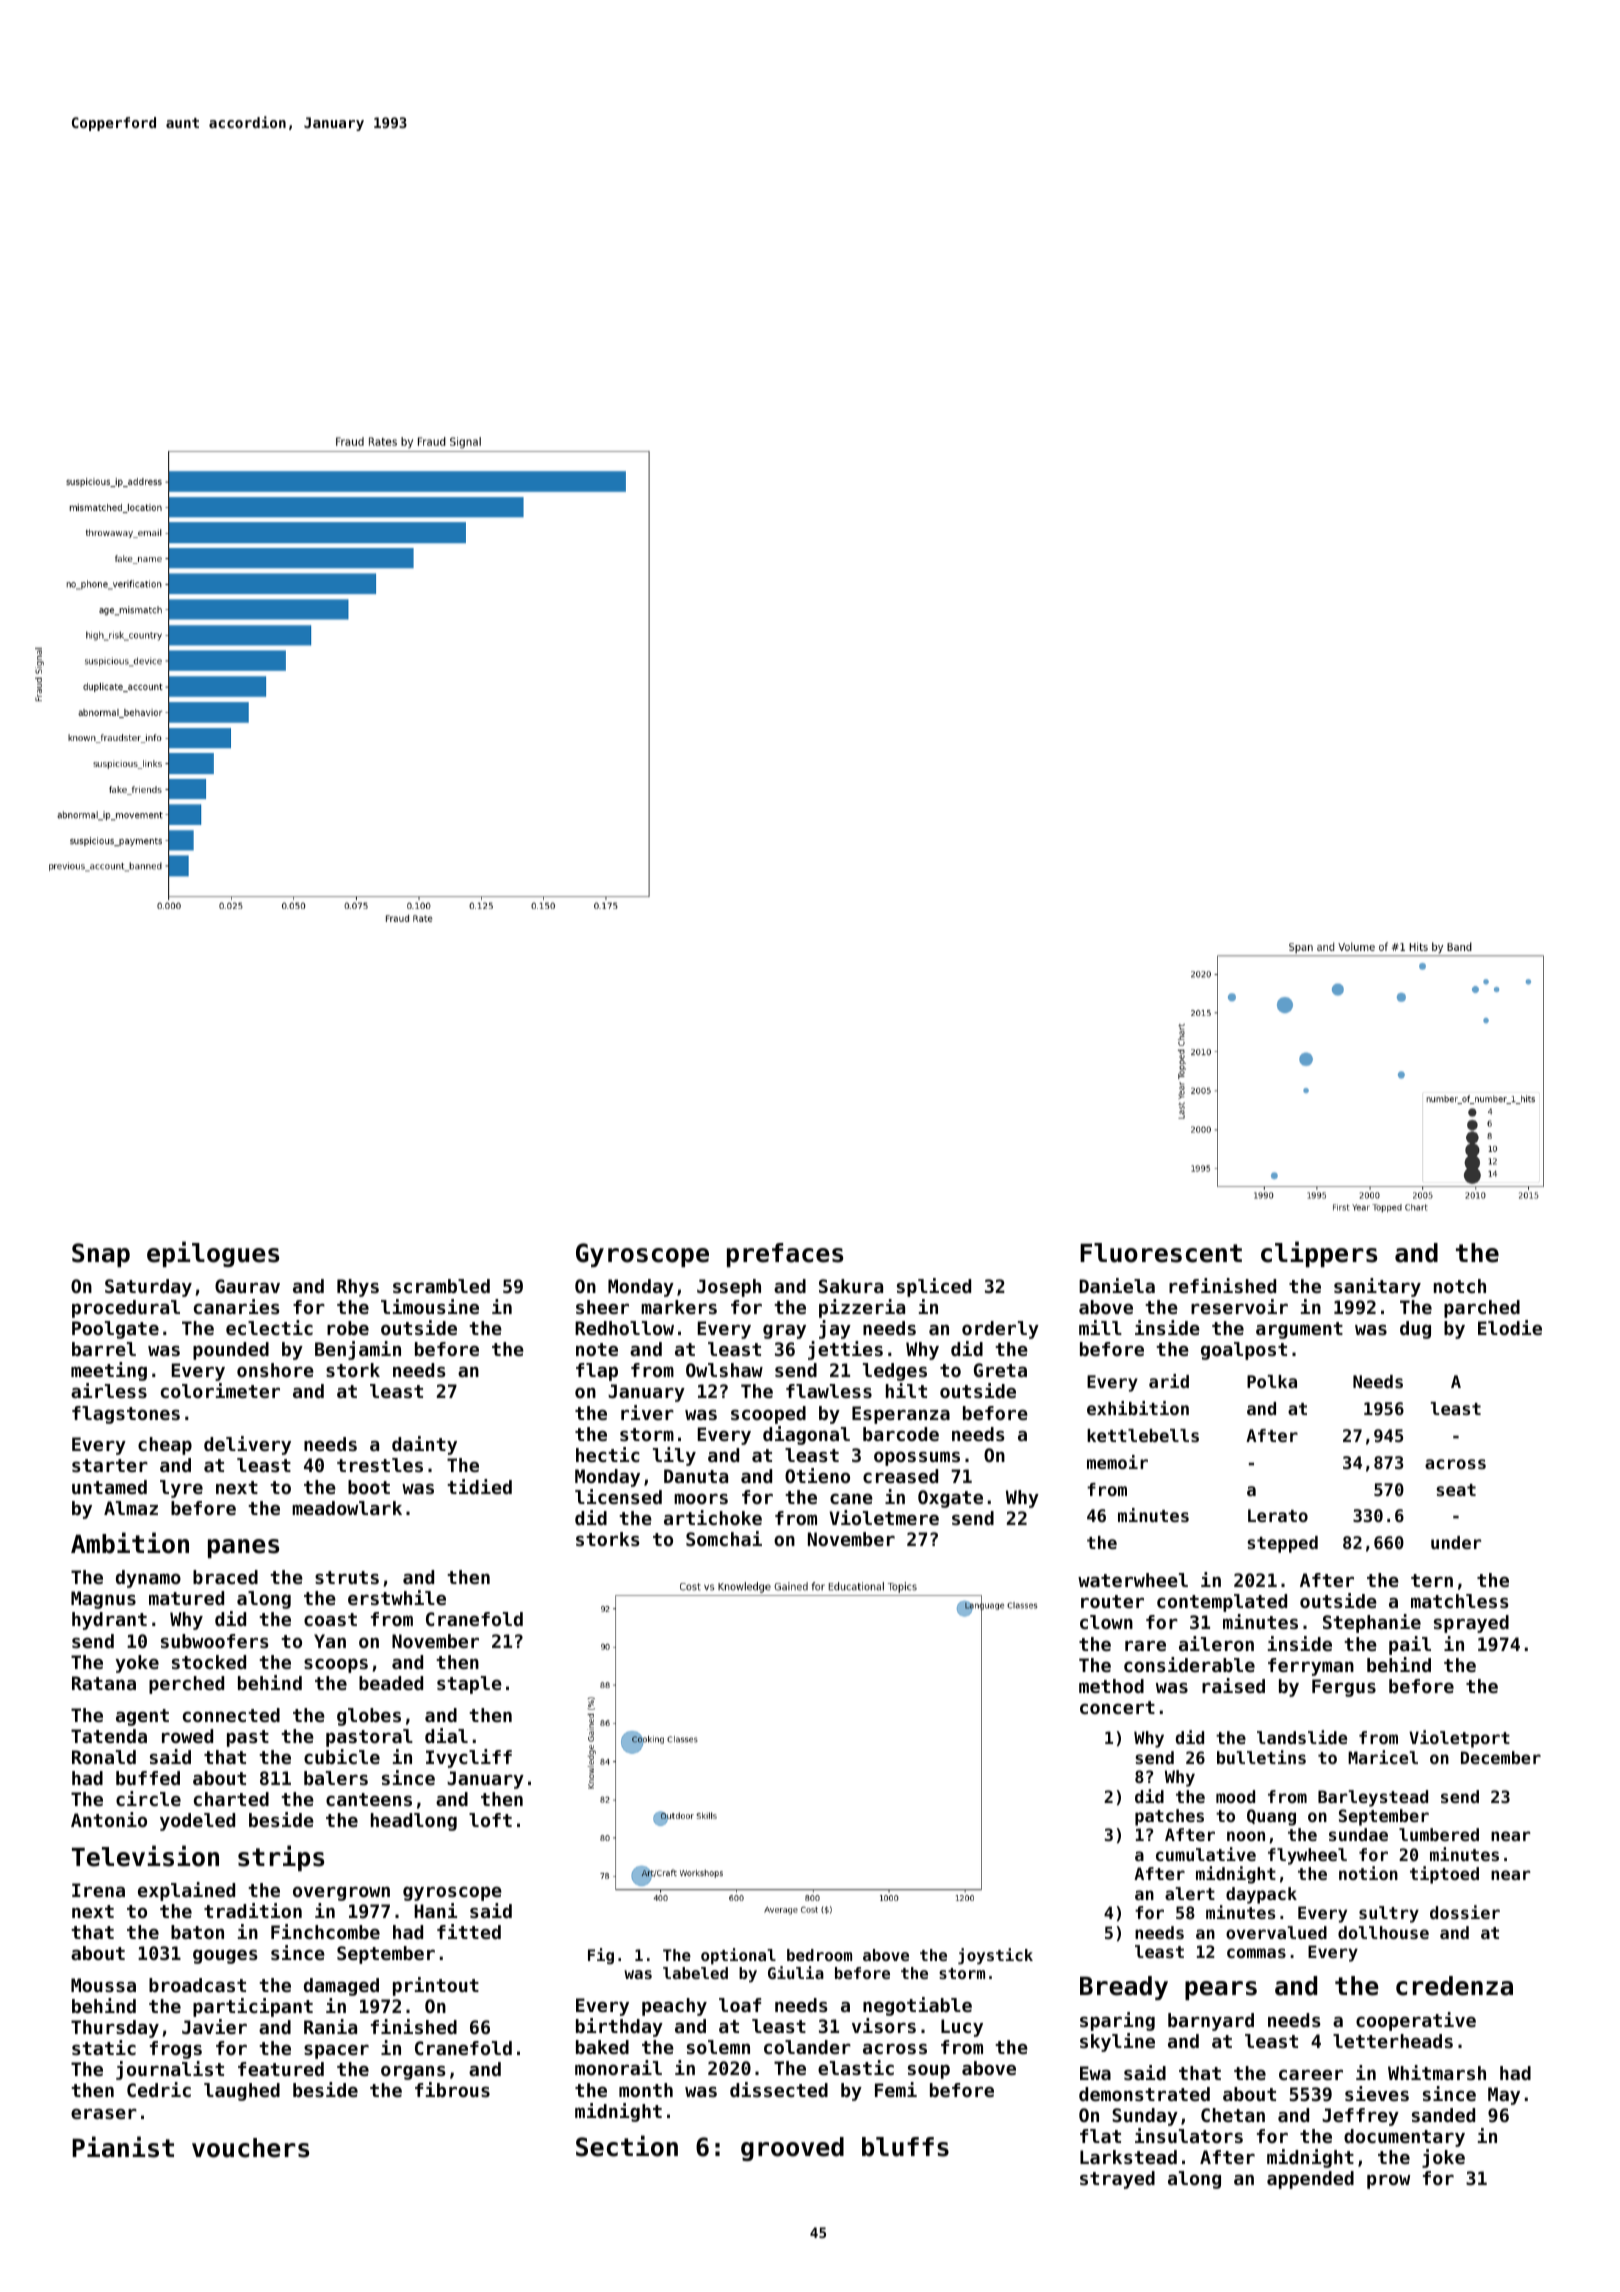  What do you see at coordinates (1388, 2181) in the screenshot?
I see `prow` at bounding box center [1388, 2181].
